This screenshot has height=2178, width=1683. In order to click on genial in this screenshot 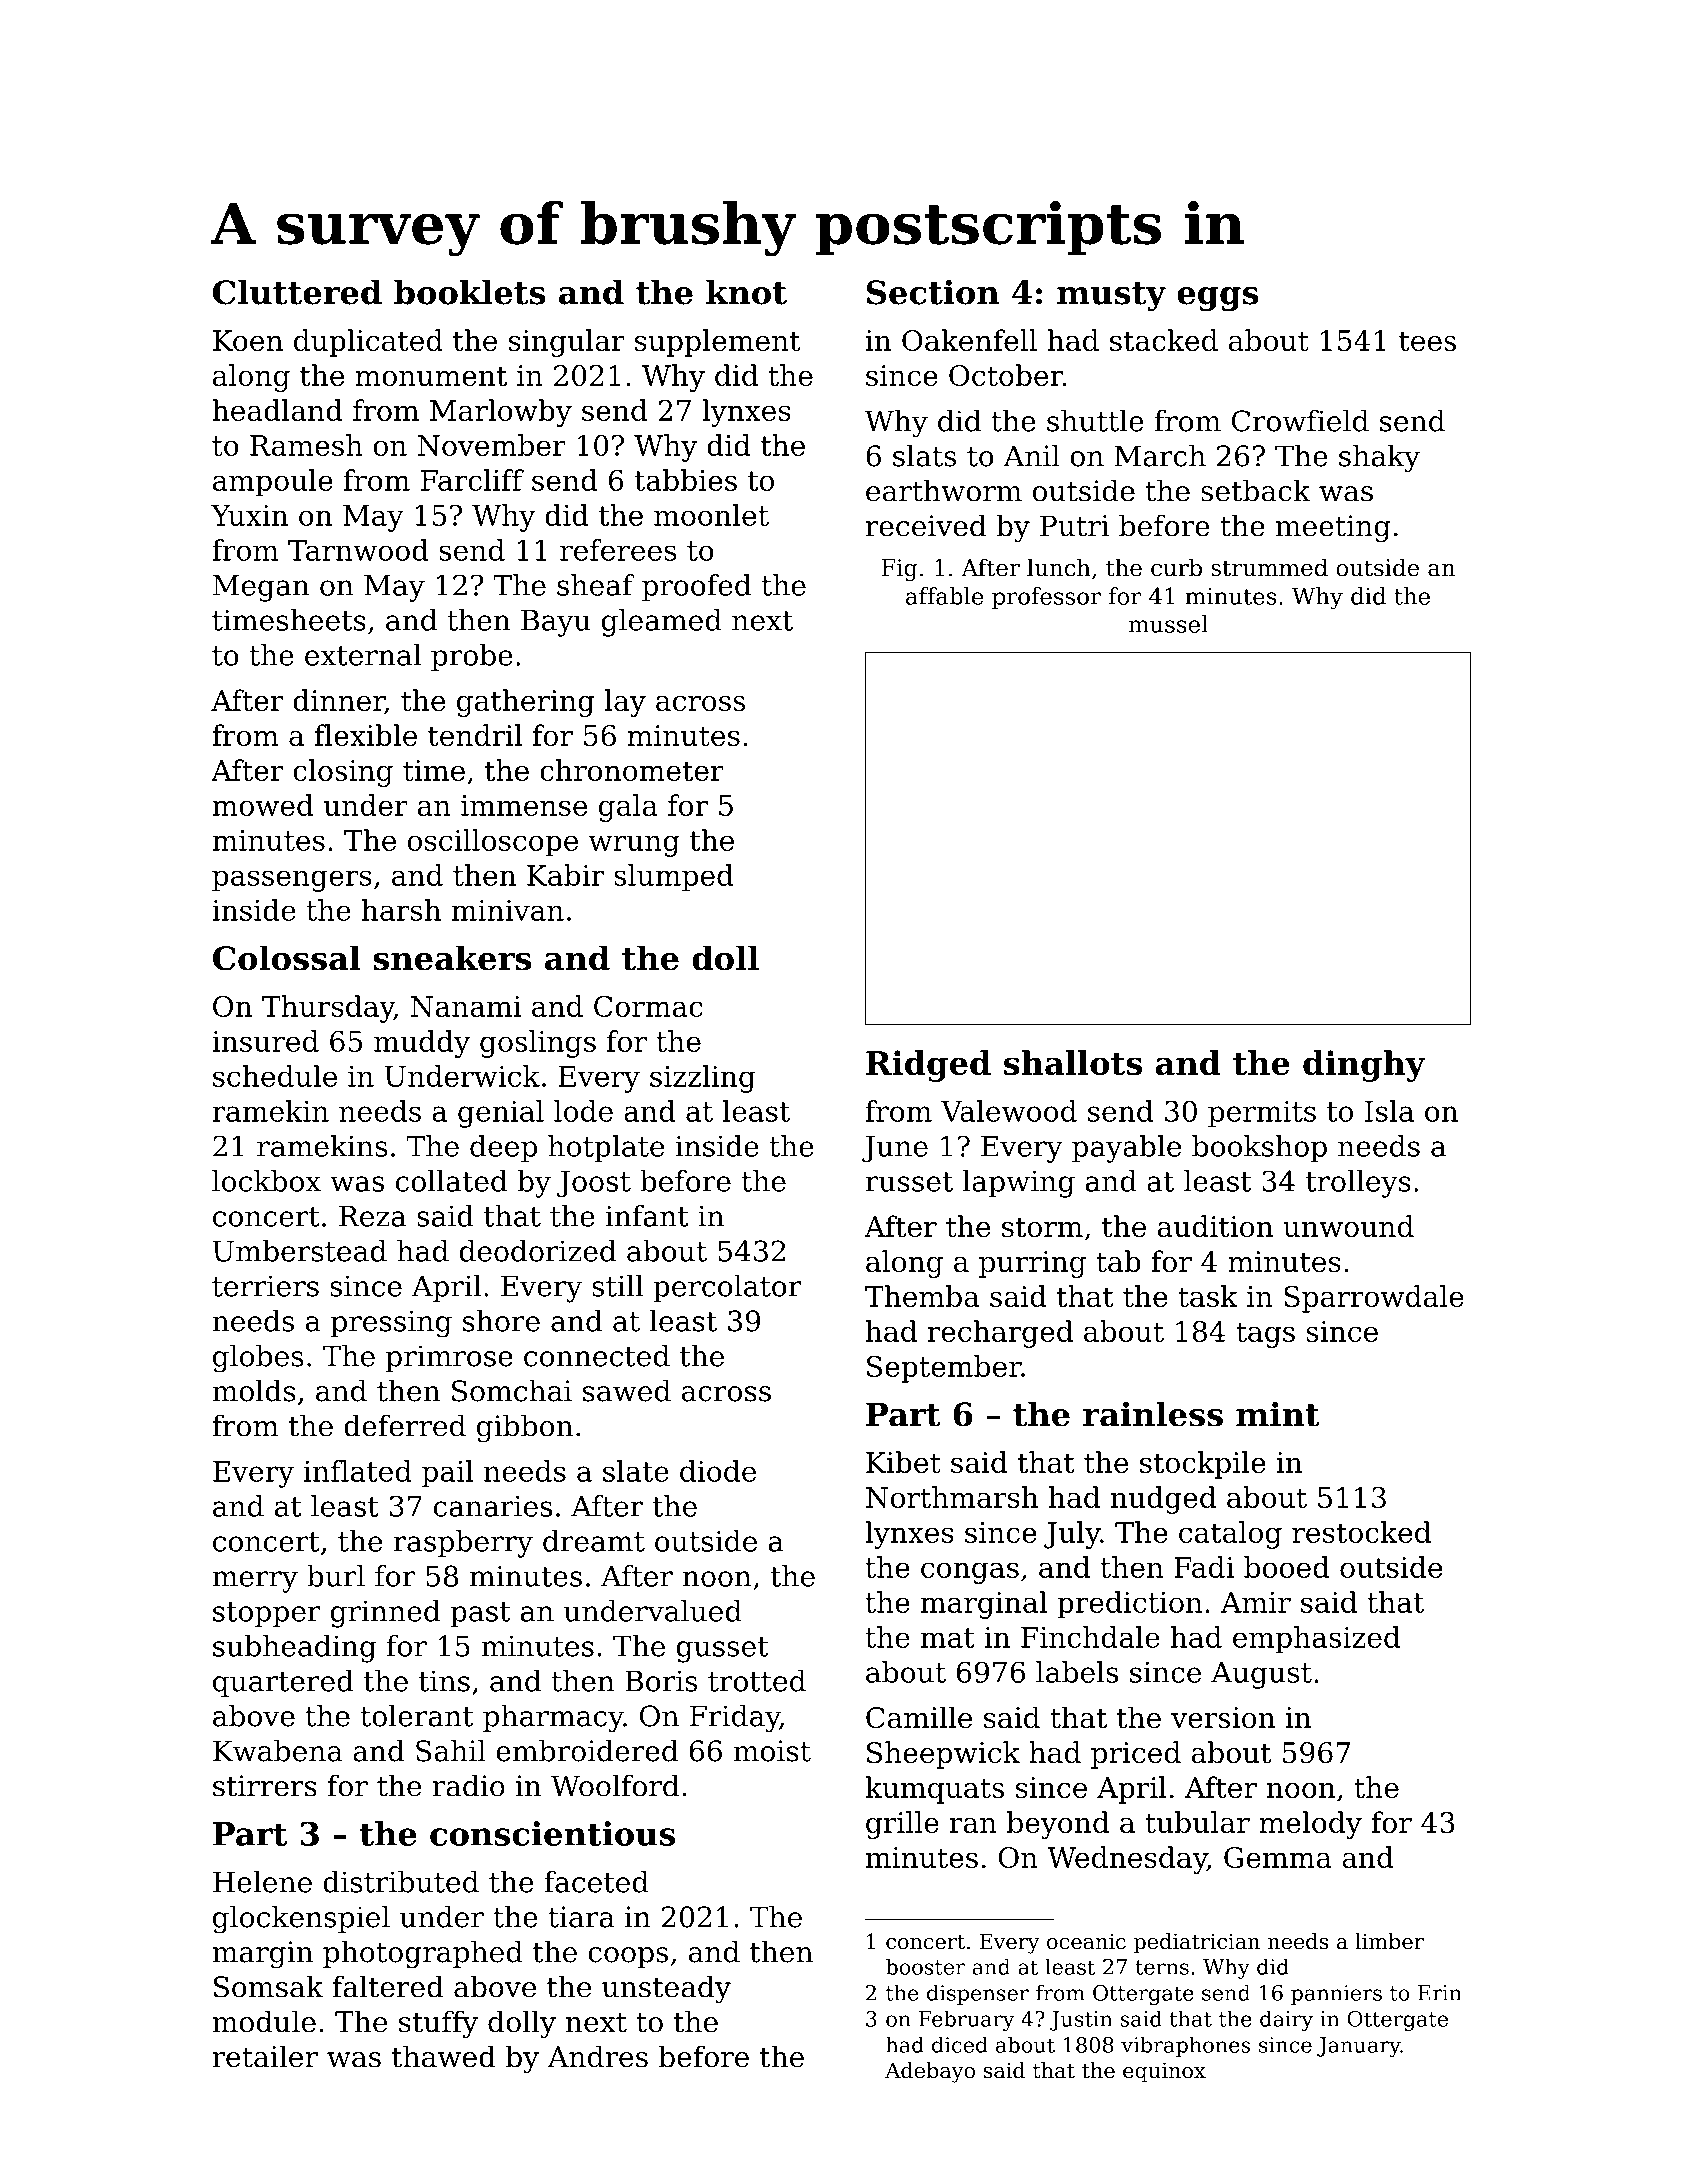, I will do `click(501, 1114)`.
